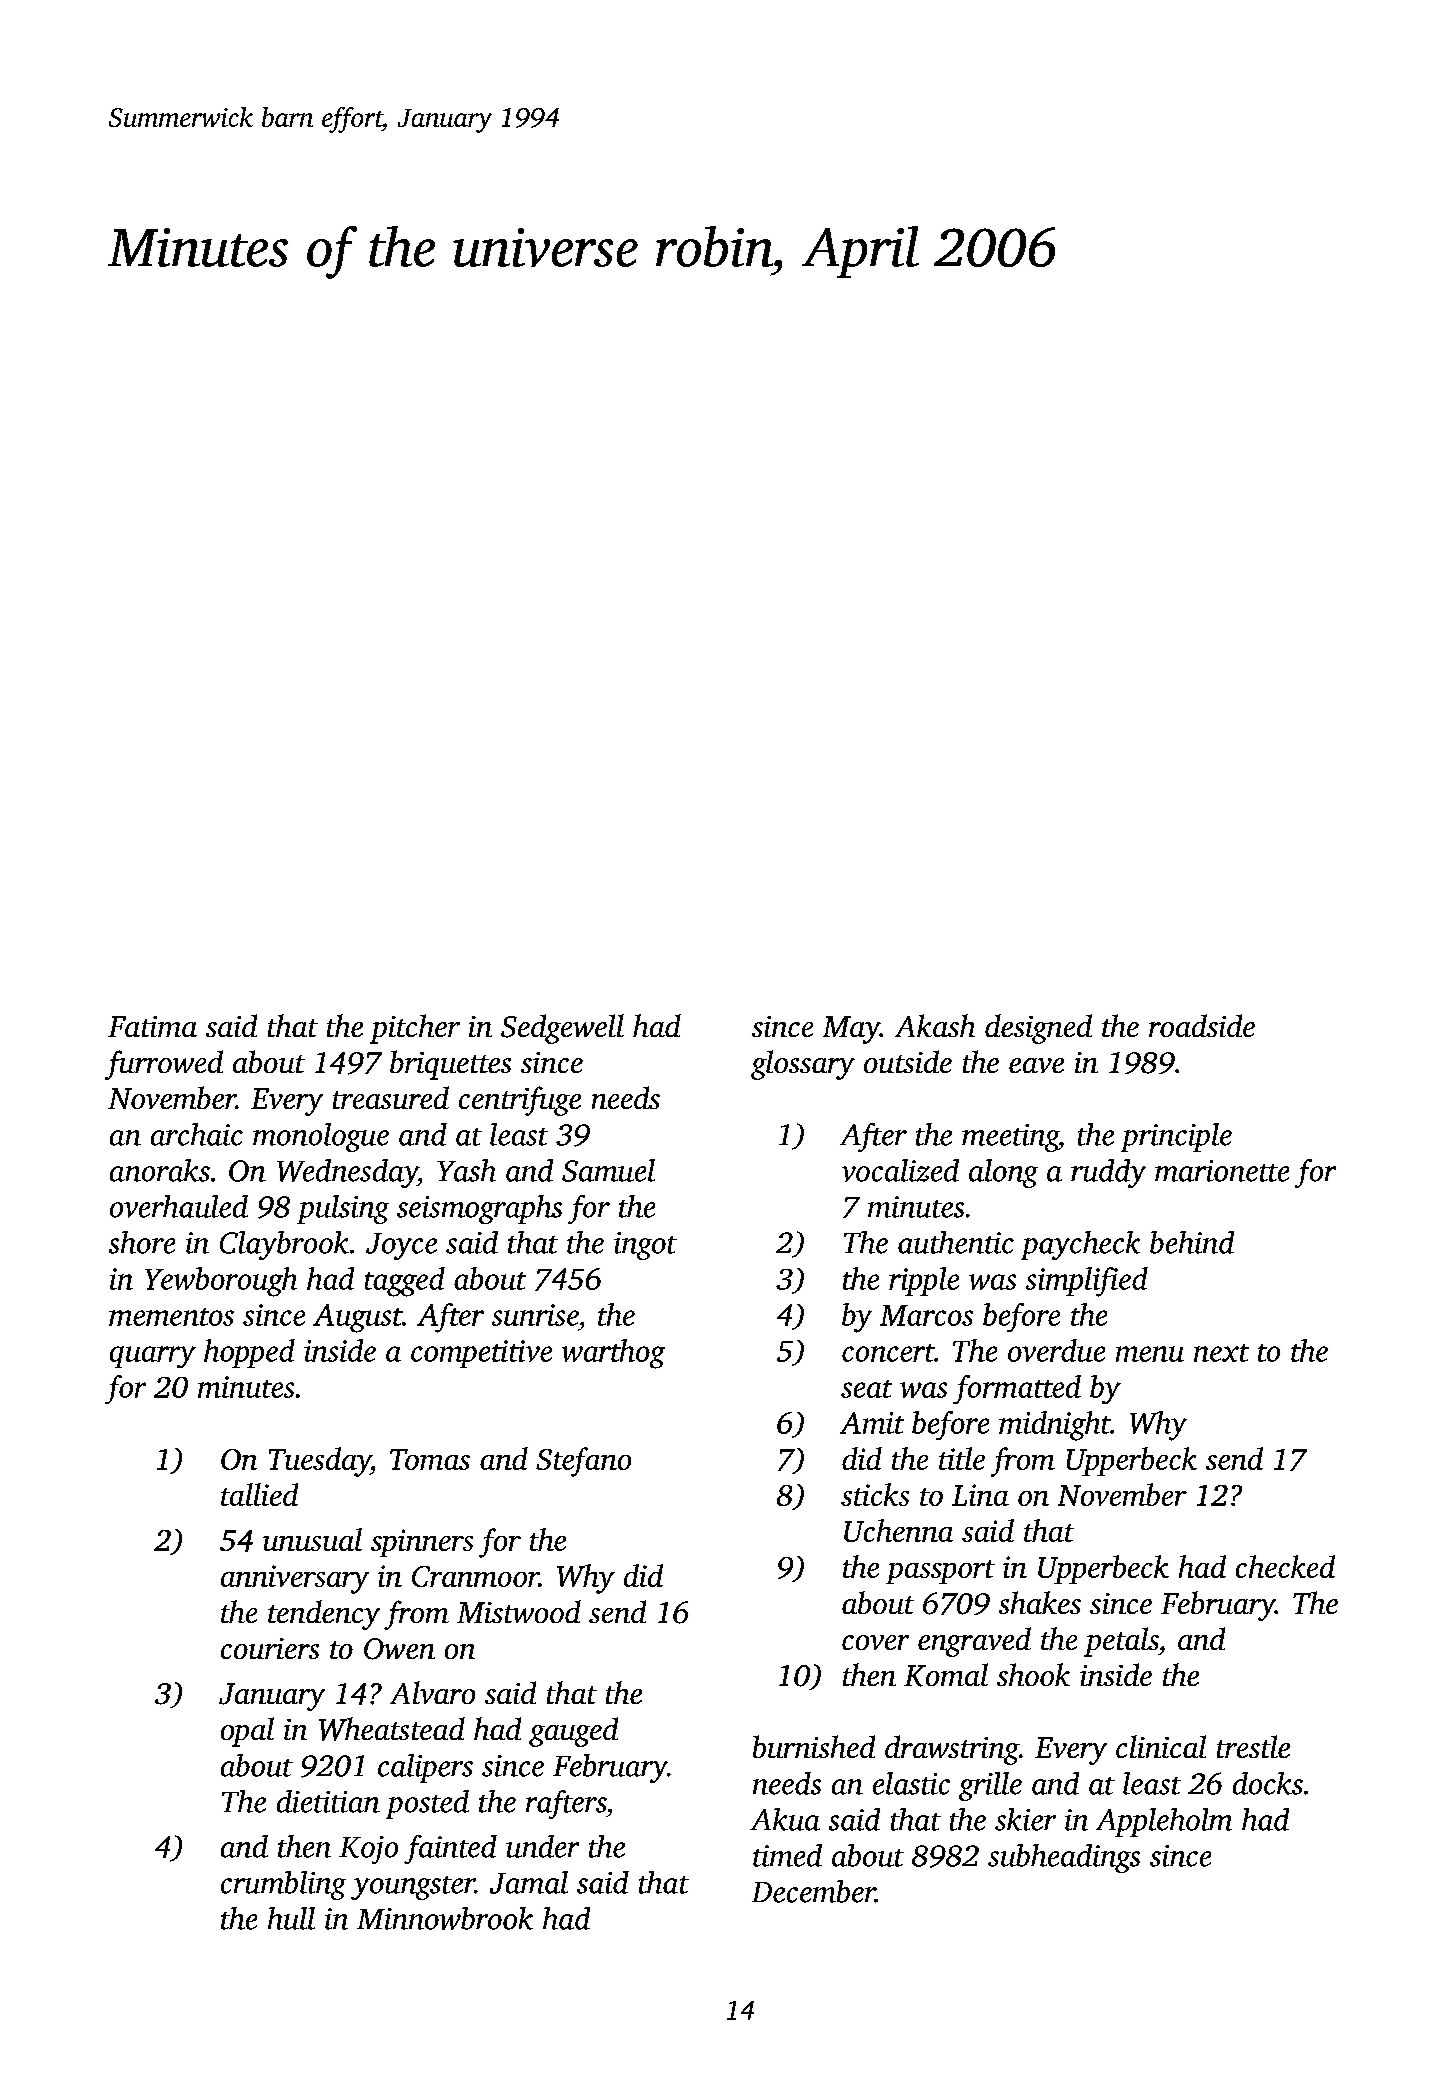 This image has width=1450, height=2100. What do you see at coordinates (247, 1732) in the image?
I see `opal` at bounding box center [247, 1732].
